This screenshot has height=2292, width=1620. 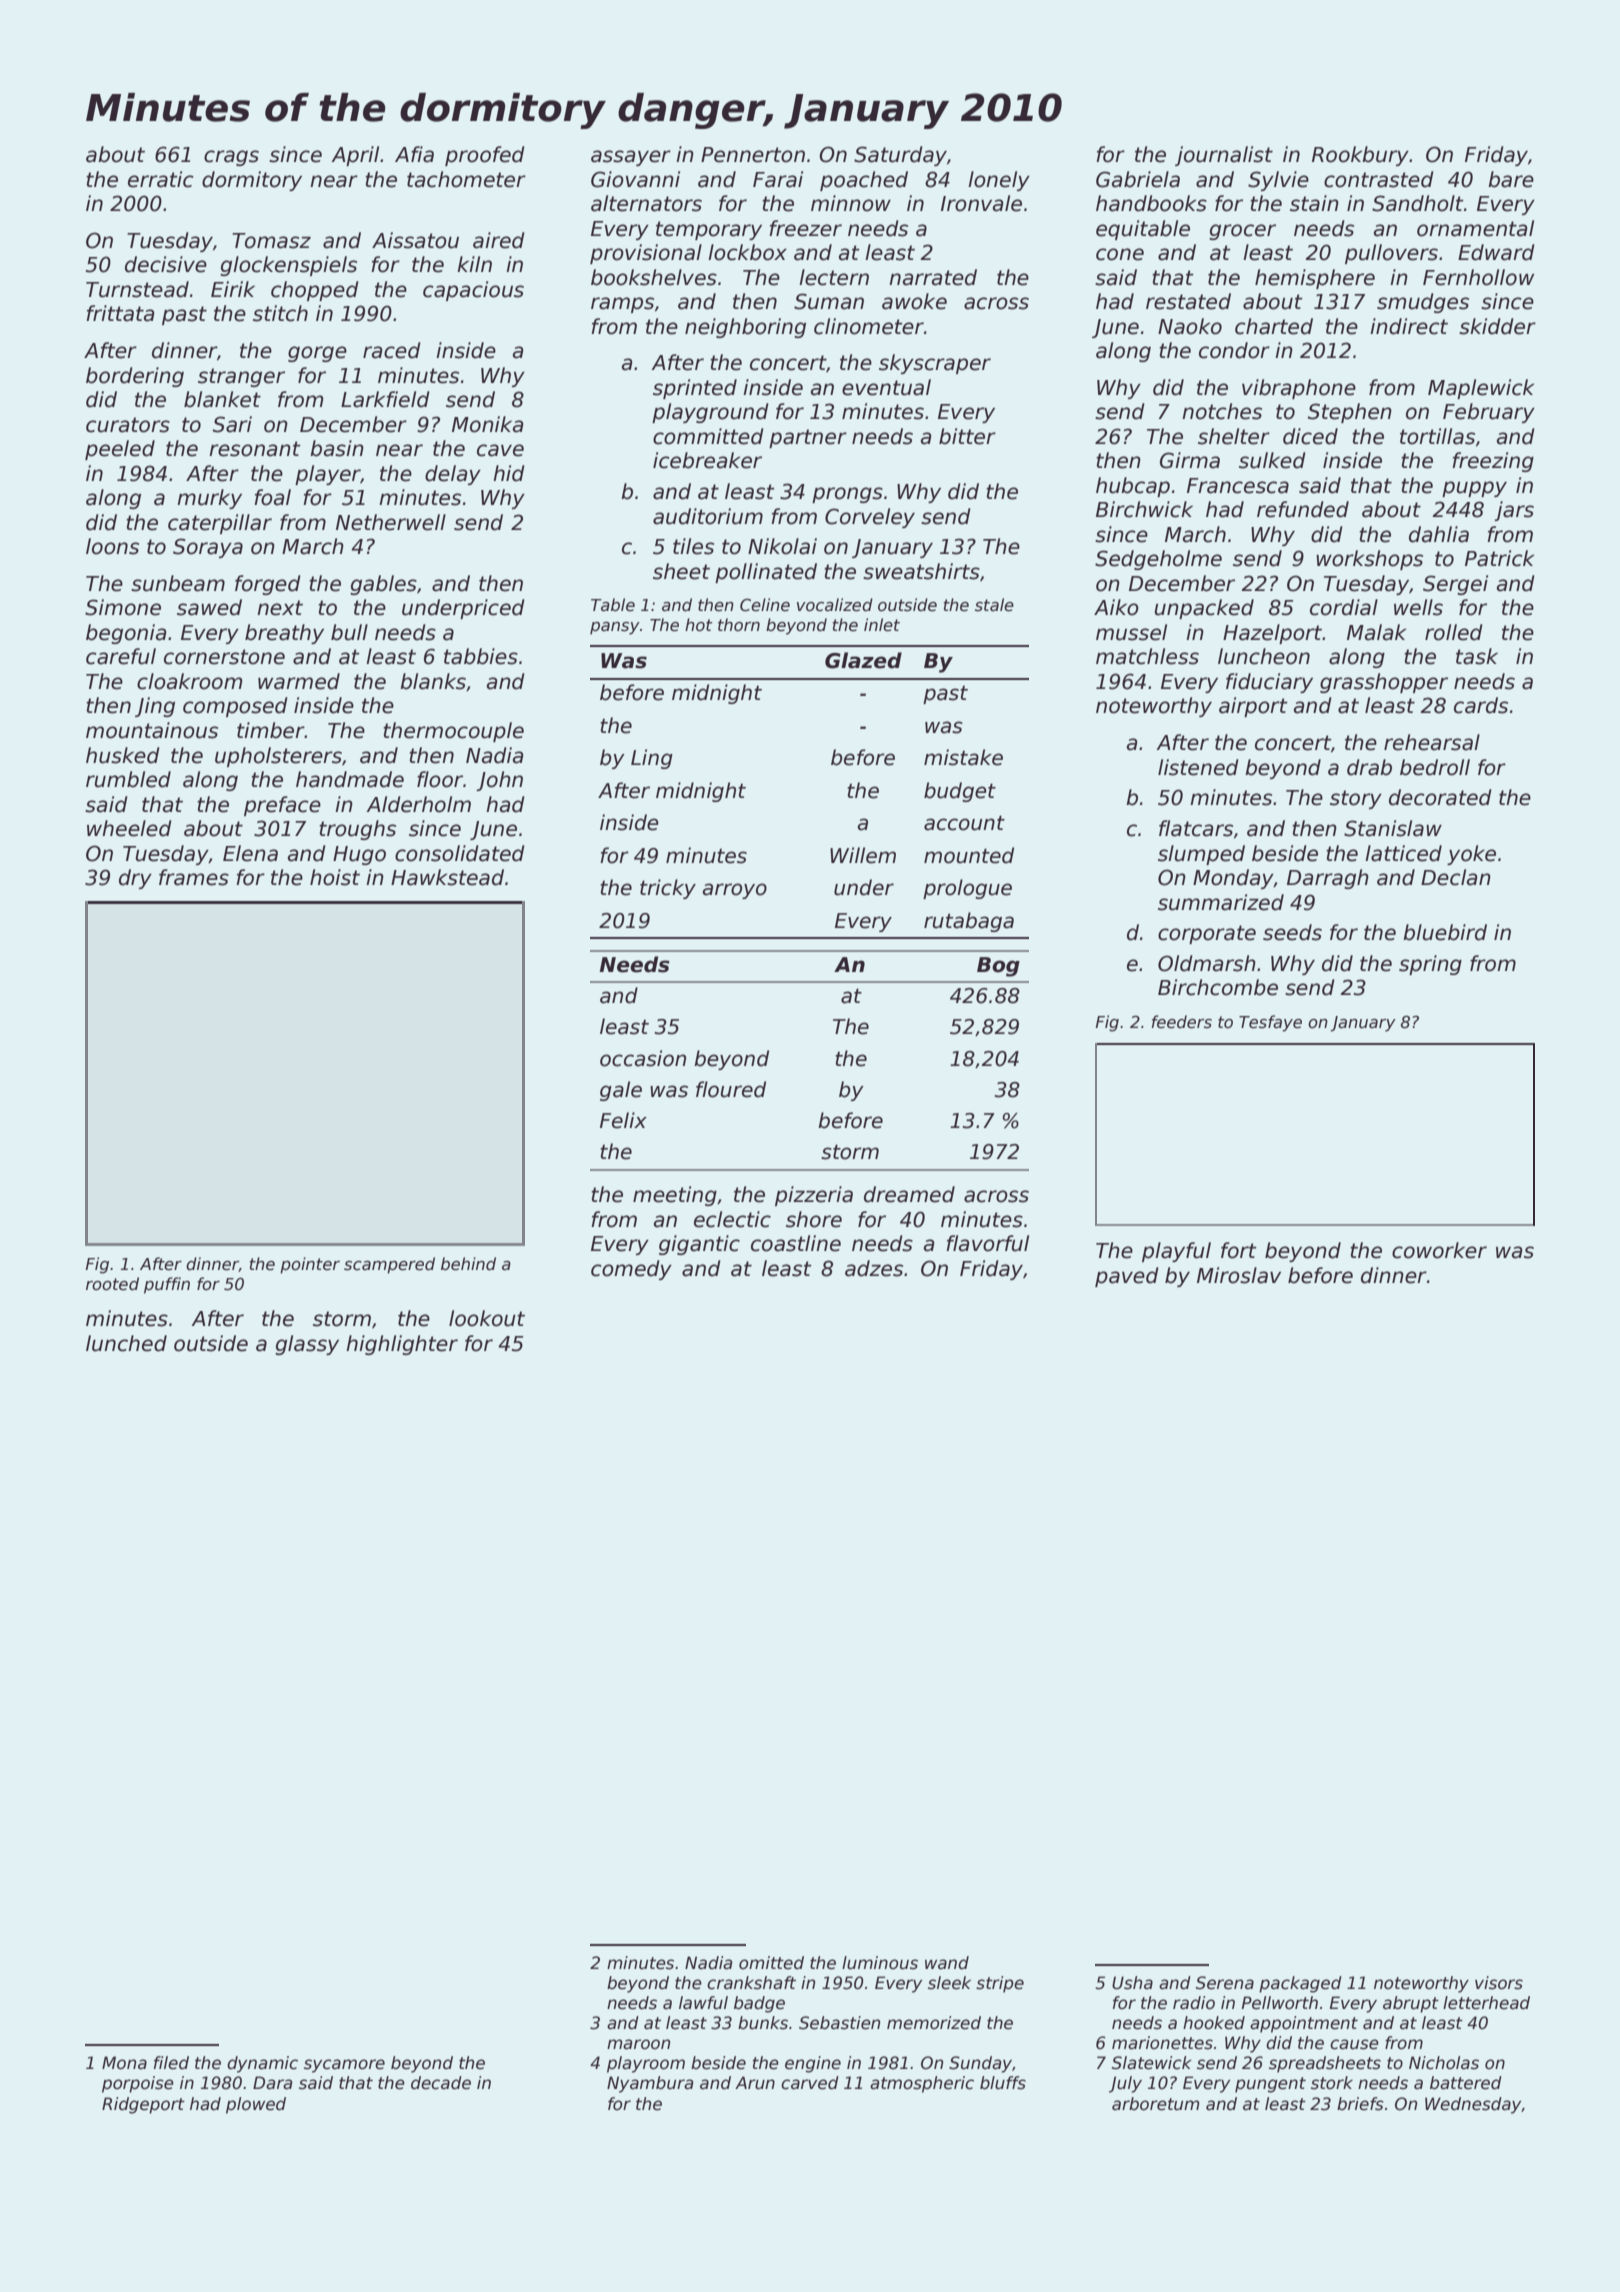 What do you see at coordinates (262, 2064) in the screenshot?
I see `dynamic` at bounding box center [262, 2064].
